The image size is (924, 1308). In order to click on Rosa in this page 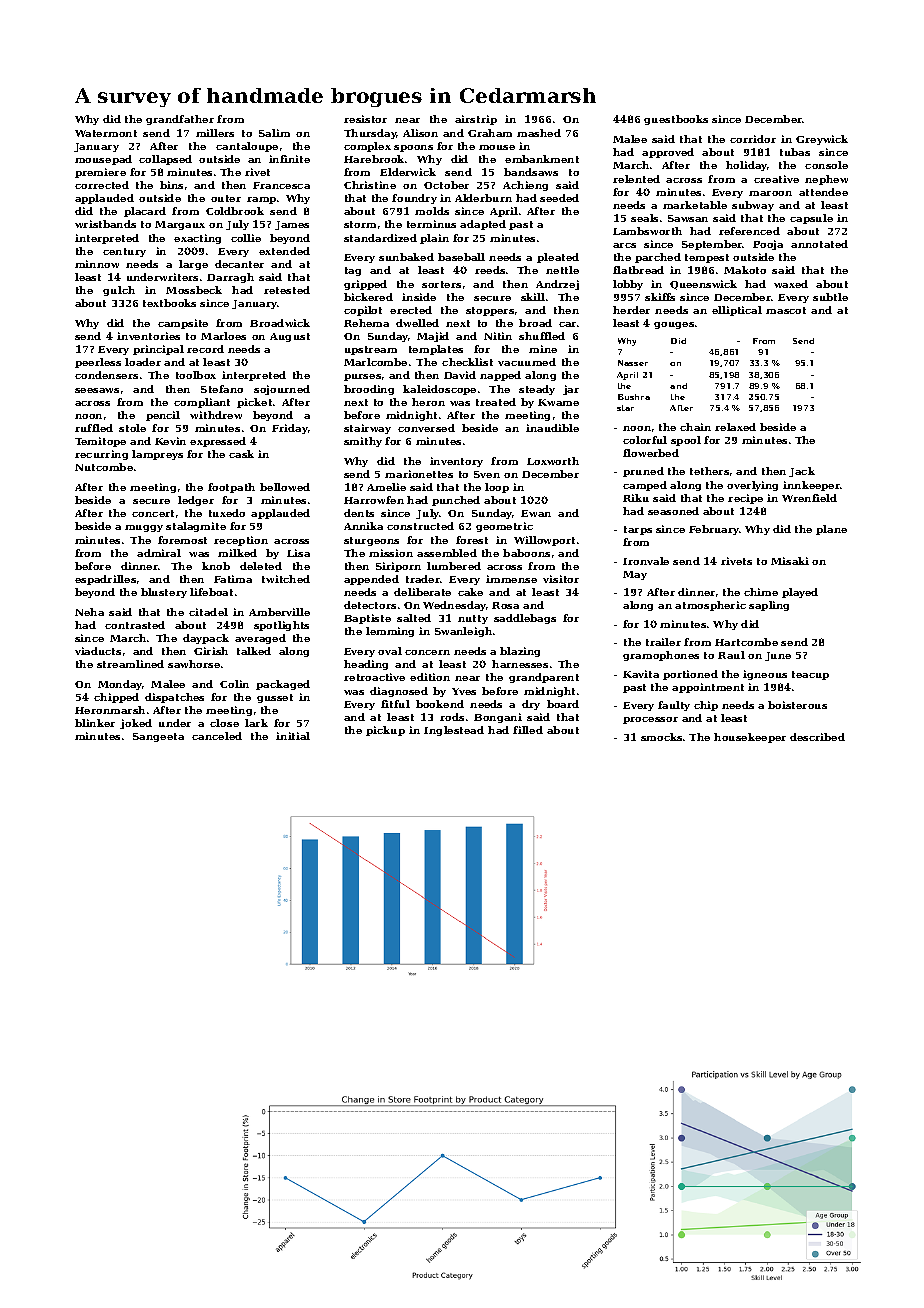, I will do `click(505, 605)`.
